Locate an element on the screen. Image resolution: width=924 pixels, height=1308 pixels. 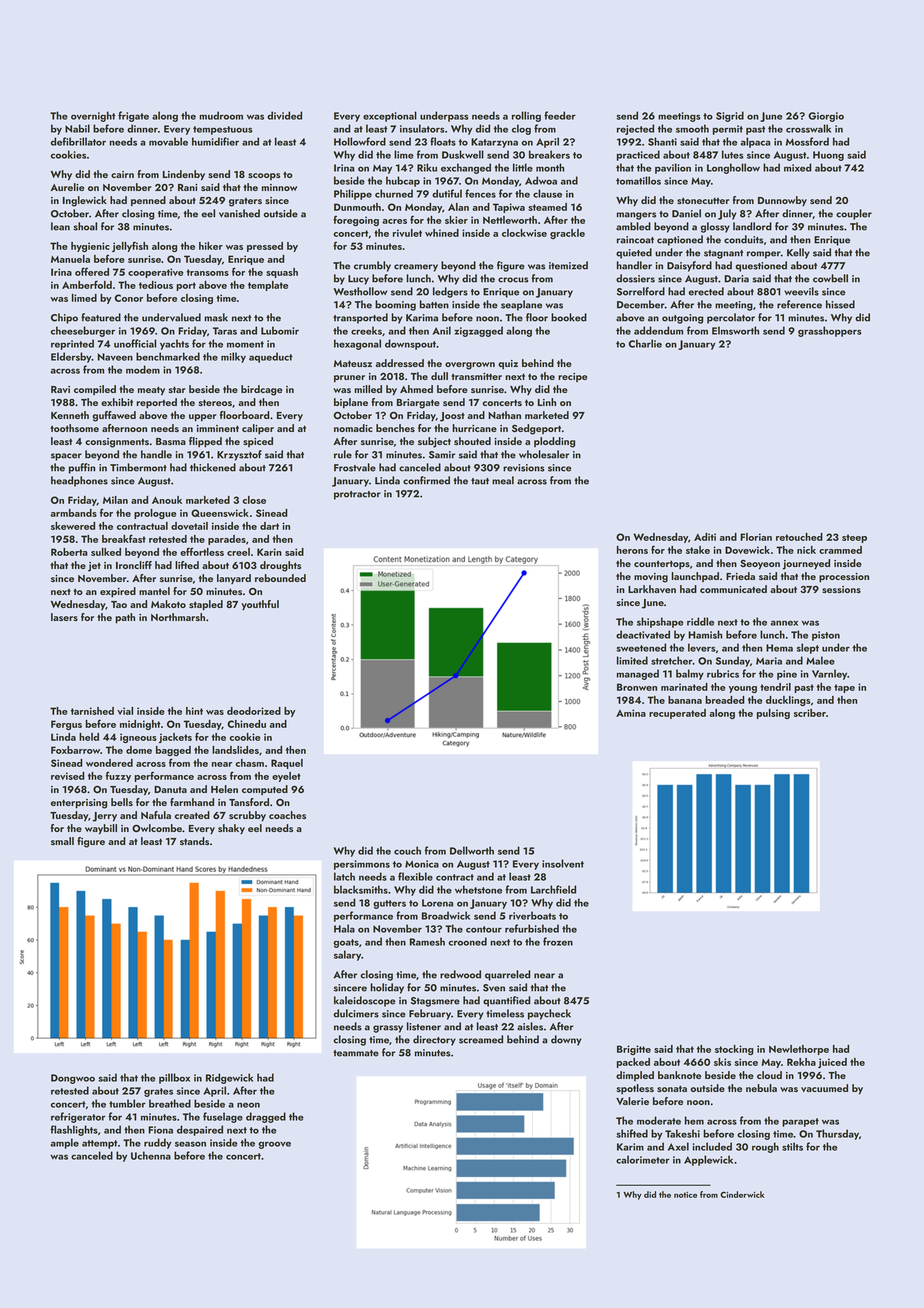
landslides is located at coordinates (235, 750).
